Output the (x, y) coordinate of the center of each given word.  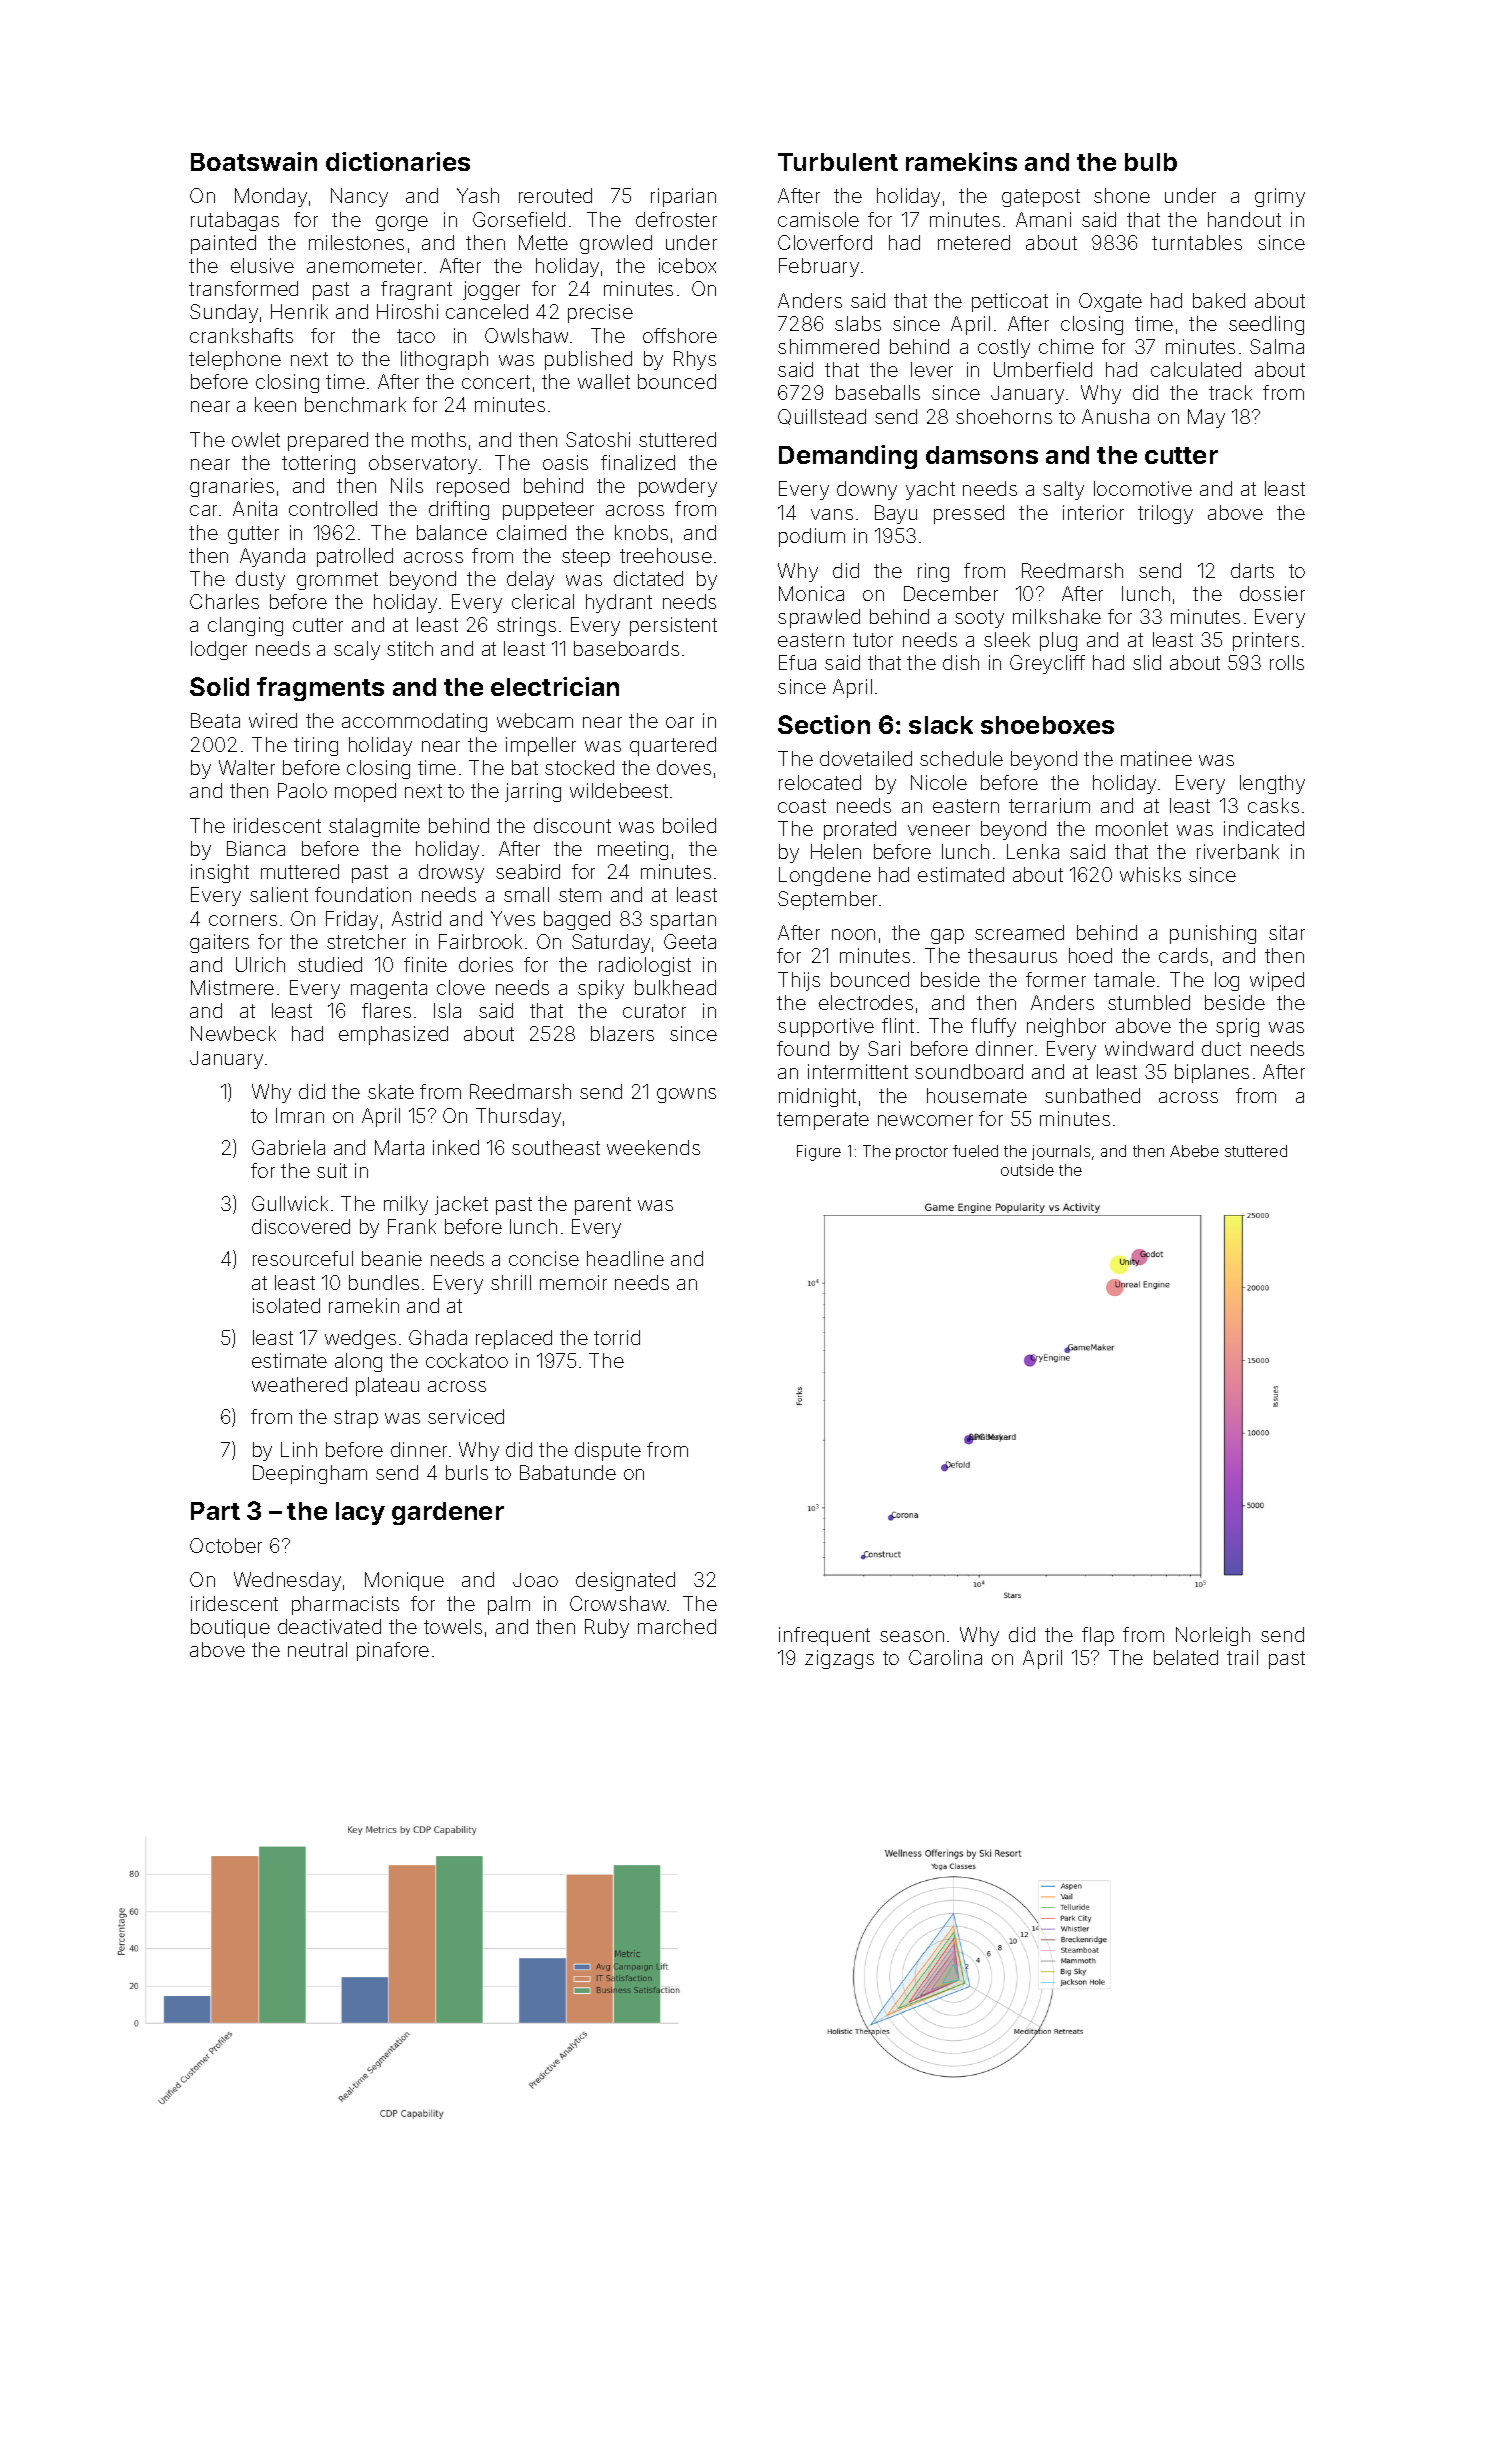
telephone (235, 360)
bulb (1151, 162)
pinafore (393, 1651)
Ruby (607, 1628)
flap (1098, 1636)
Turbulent (838, 162)
